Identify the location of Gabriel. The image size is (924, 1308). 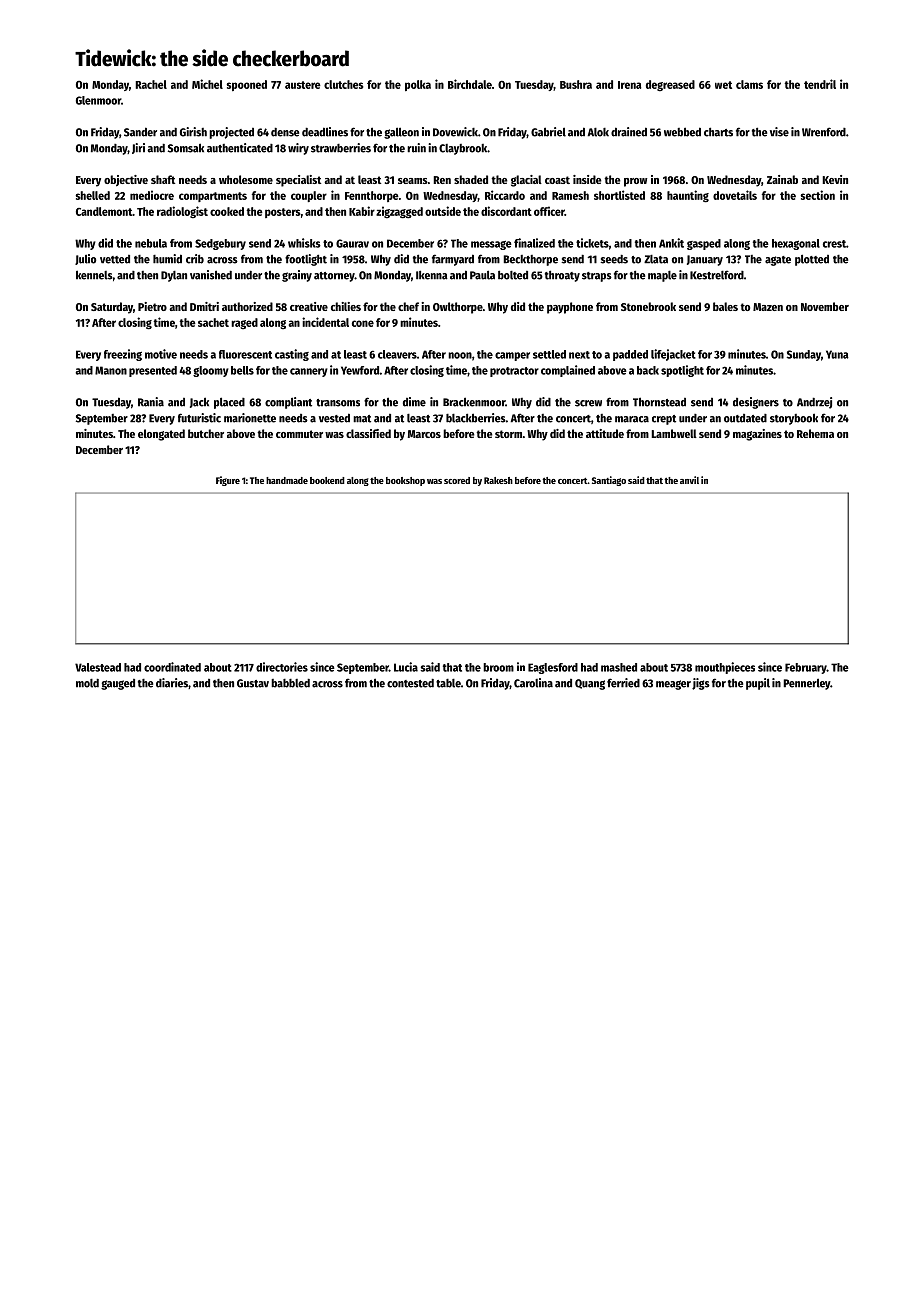
(548, 132).
